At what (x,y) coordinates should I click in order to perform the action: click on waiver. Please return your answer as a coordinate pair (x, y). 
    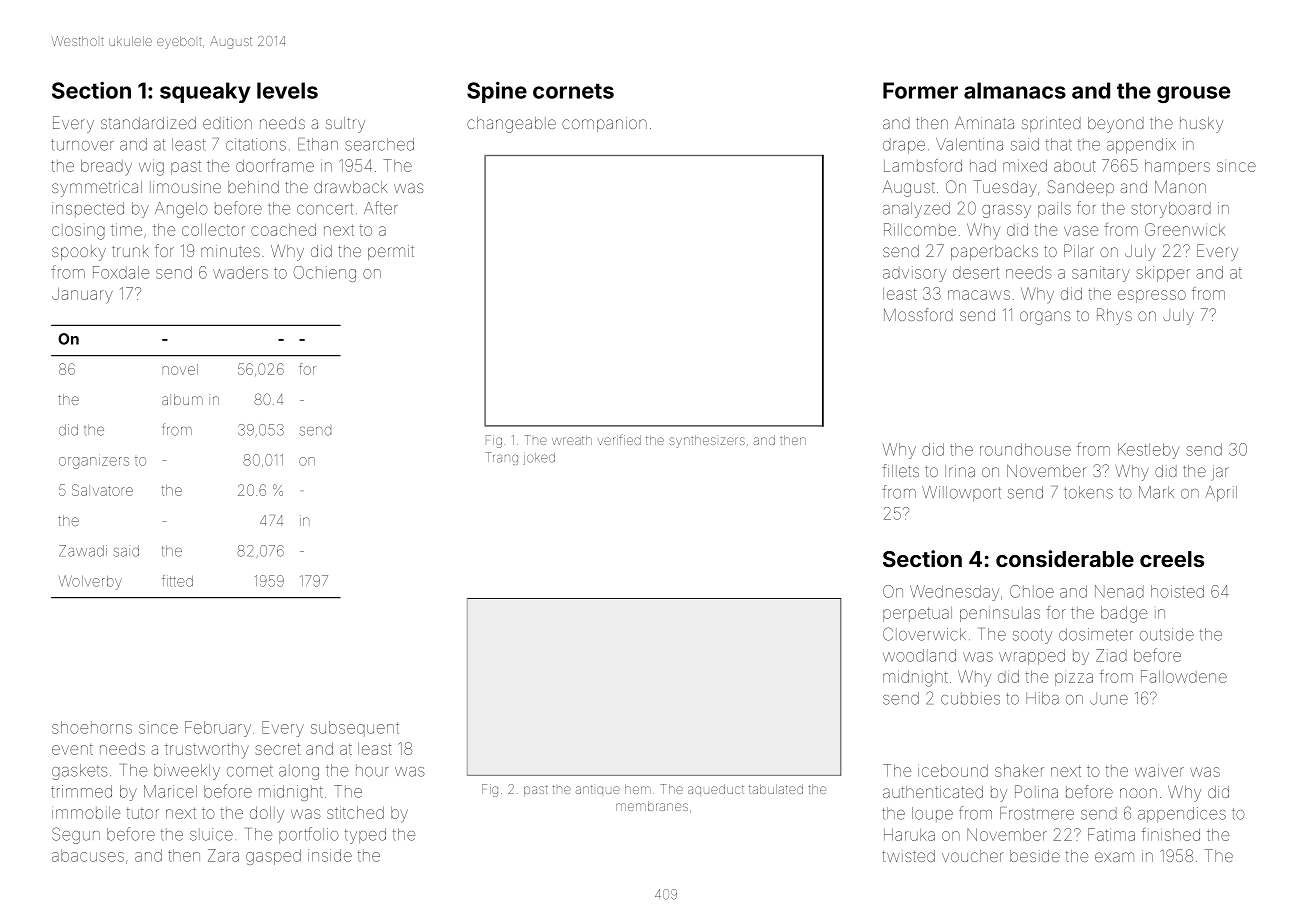
    Looking at the image, I should click on (1159, 770).
